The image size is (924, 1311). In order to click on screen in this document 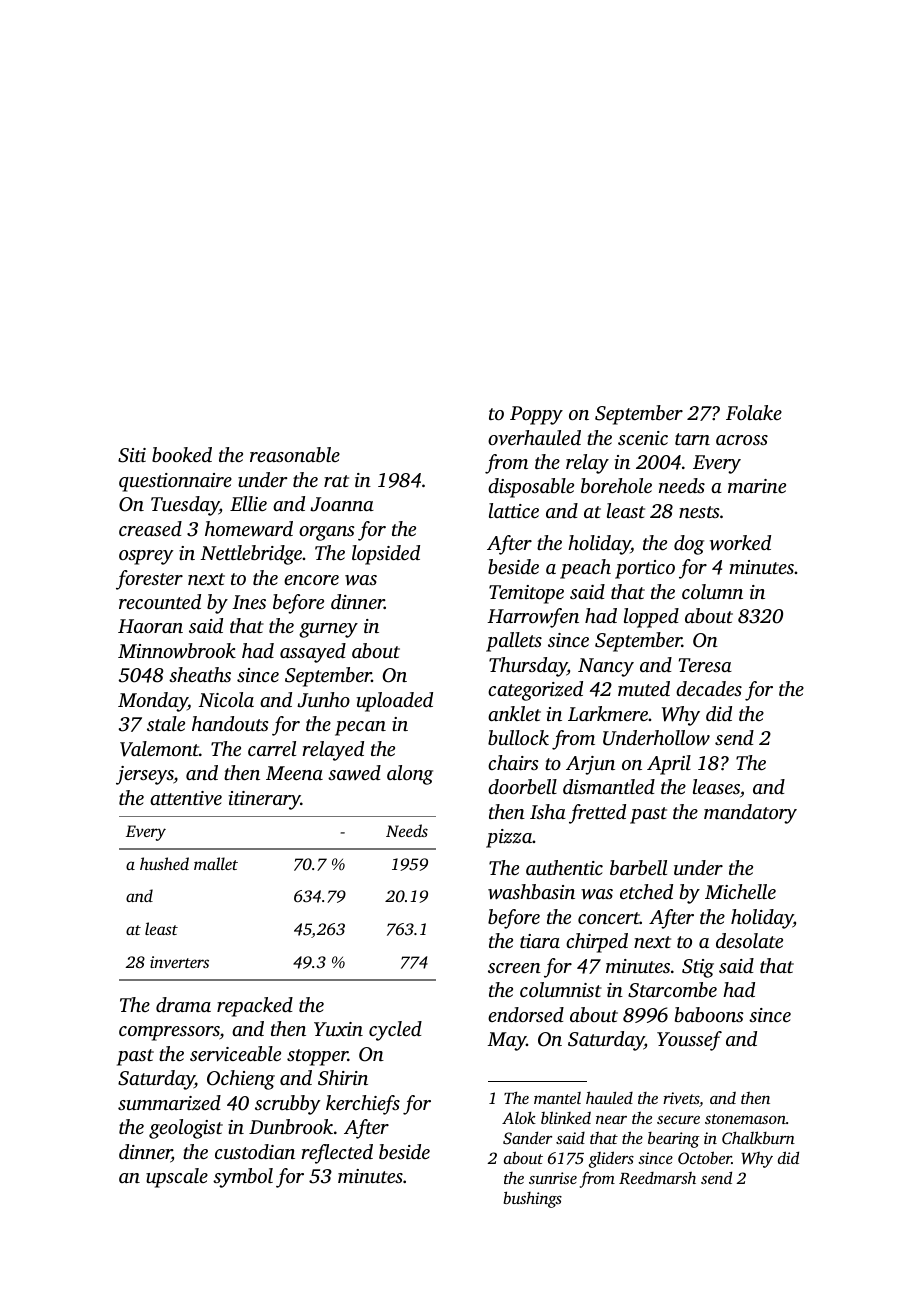, I will do `click(514, 968)`.
